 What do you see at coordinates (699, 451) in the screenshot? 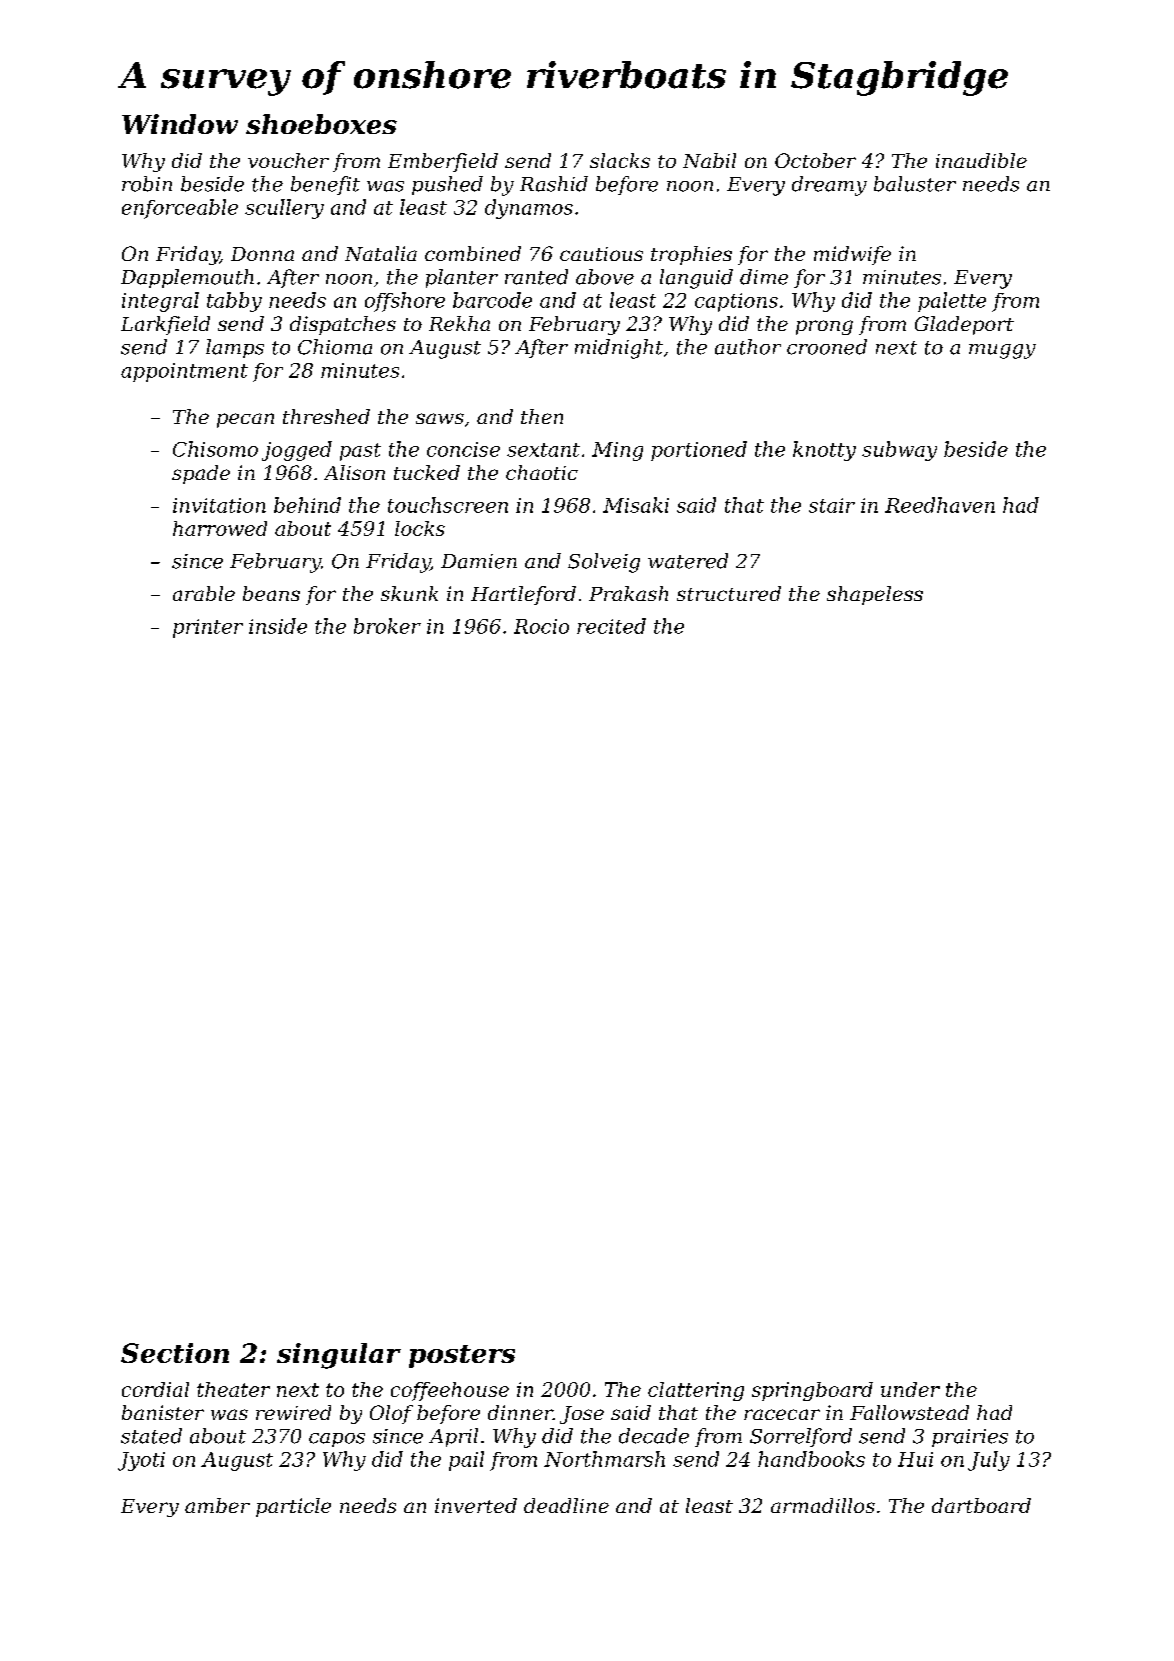
I see `portioned` at bounding box center [699, 451].
